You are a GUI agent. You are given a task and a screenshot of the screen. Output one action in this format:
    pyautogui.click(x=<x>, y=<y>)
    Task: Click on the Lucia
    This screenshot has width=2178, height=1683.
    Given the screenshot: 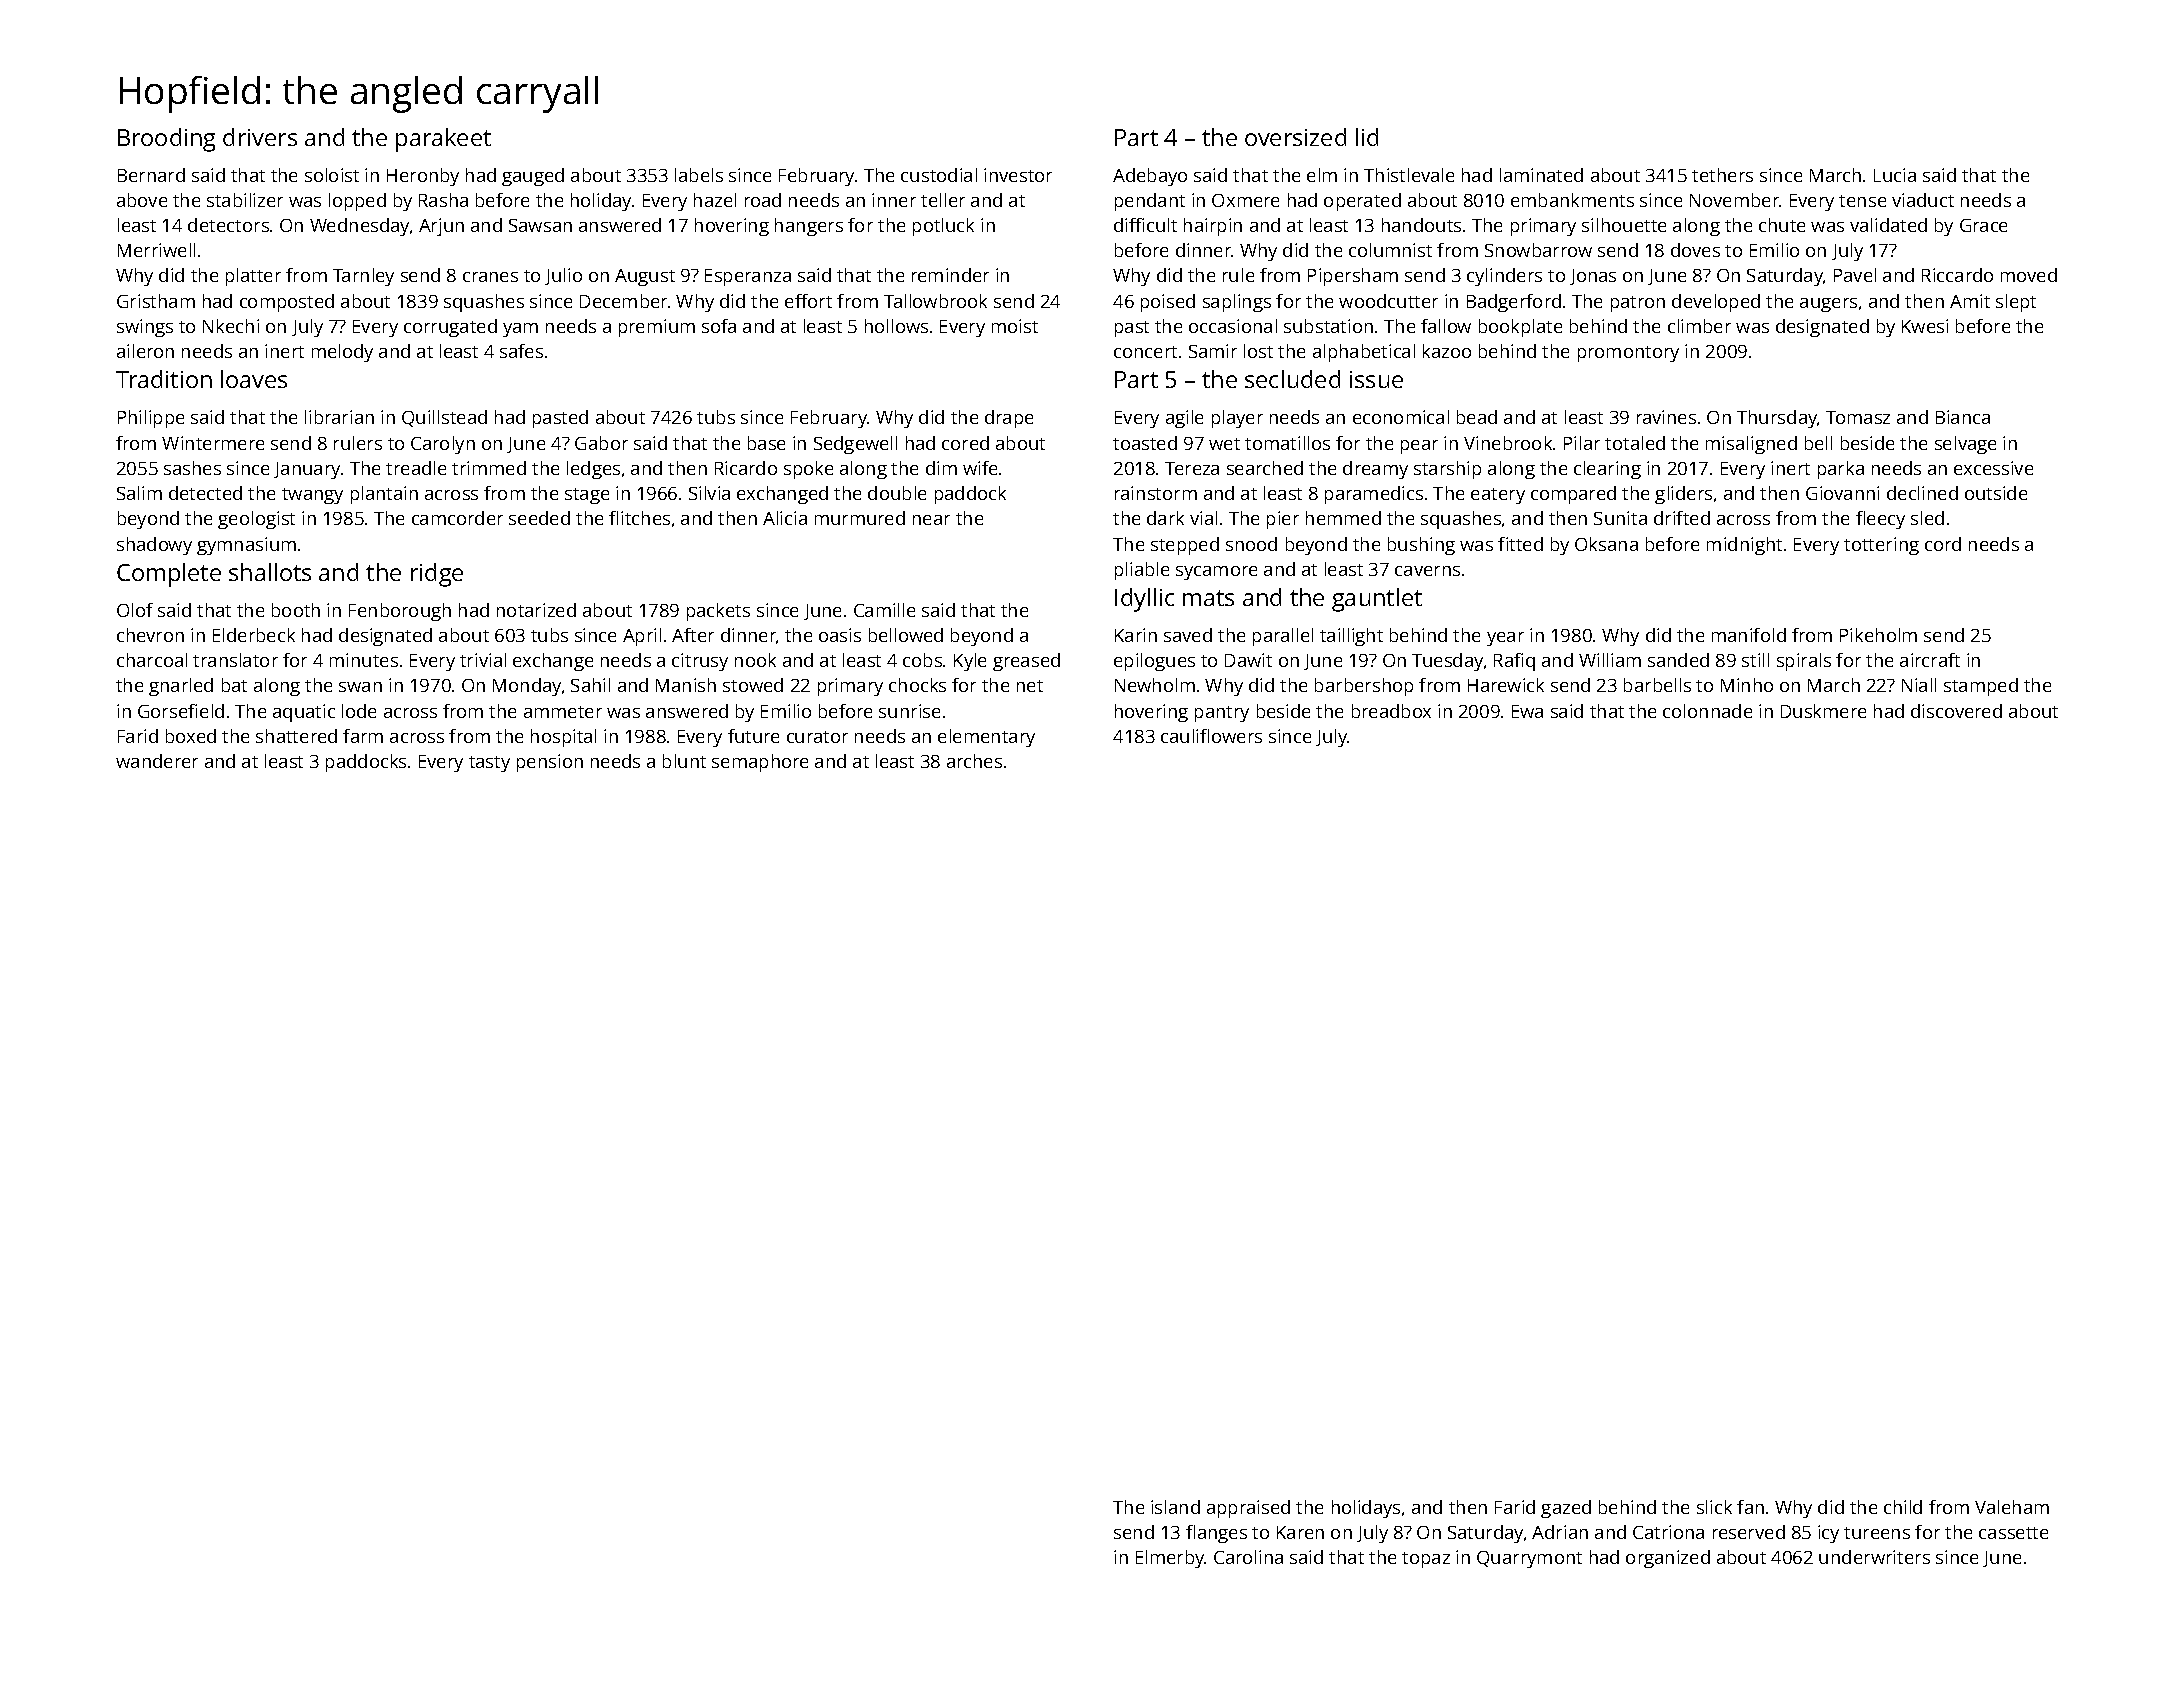 What is the action you would take?
    pyautogui.click(x=1895, y=175)
